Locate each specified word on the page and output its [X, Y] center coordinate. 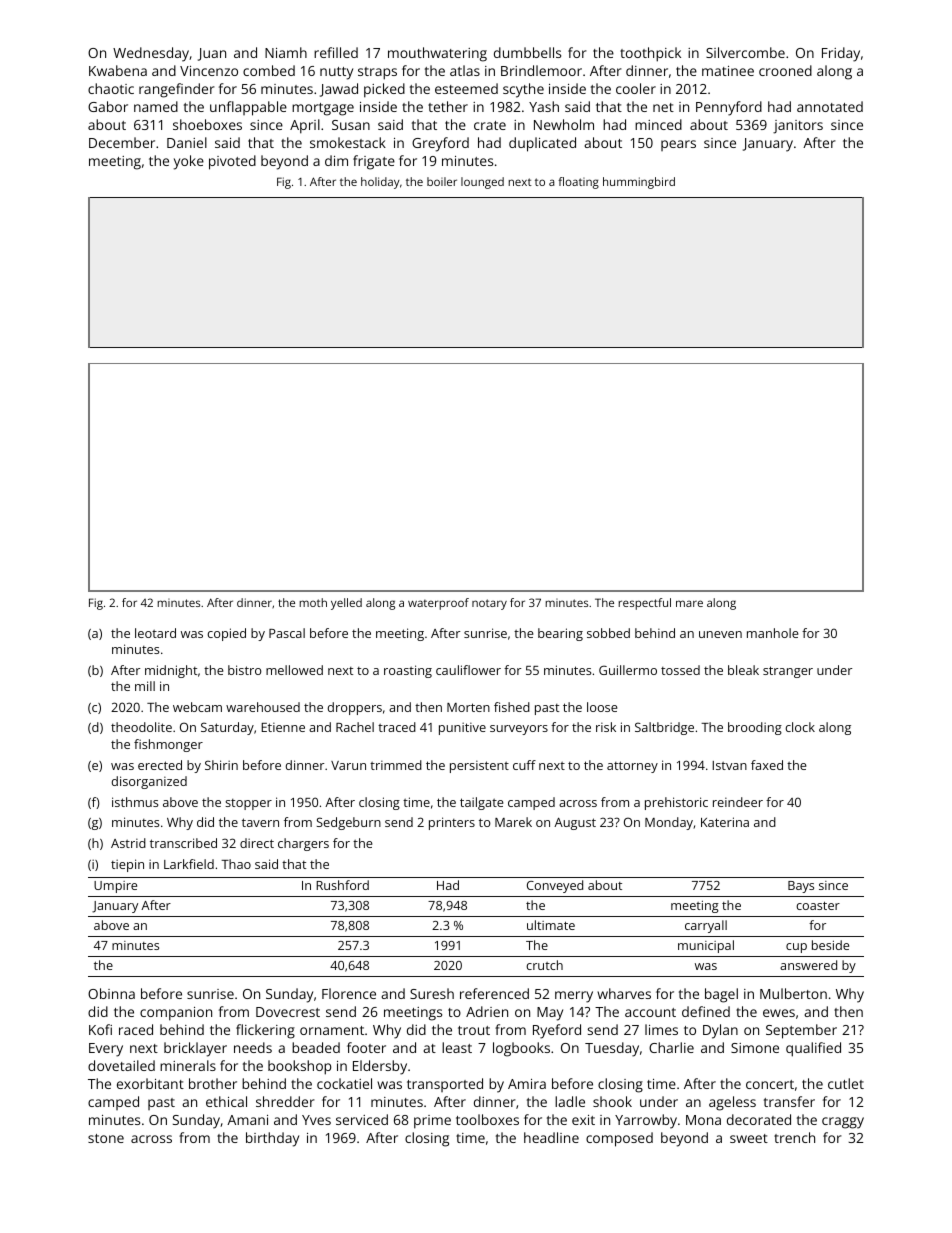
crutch [544, 965]
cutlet [846, 1083]
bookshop [299, 1067]
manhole [772, 633]
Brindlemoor [541, 70]
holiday [380, 183]
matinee [728, 71]
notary [489, 604]
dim [336, 160]
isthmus [135, 802]
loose [602, 707]
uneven [720, 634]
